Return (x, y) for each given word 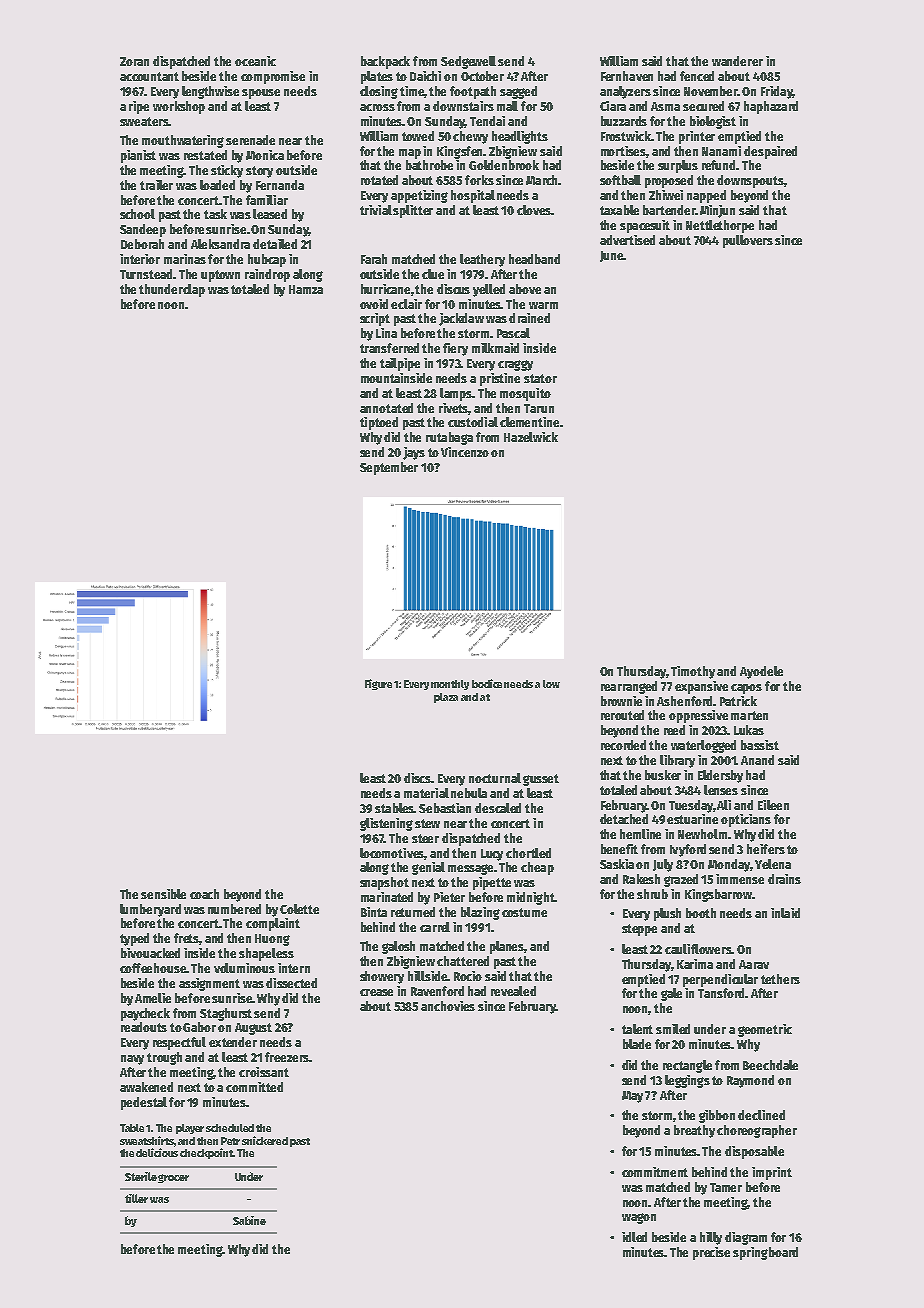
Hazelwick (531, 437)
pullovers (748, 241)
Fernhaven (627, 76)
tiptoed (379, 423)
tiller (136, 1198)
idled (634, 1237)
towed (418, 136)
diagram (746, 1238)
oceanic (255, 61)
